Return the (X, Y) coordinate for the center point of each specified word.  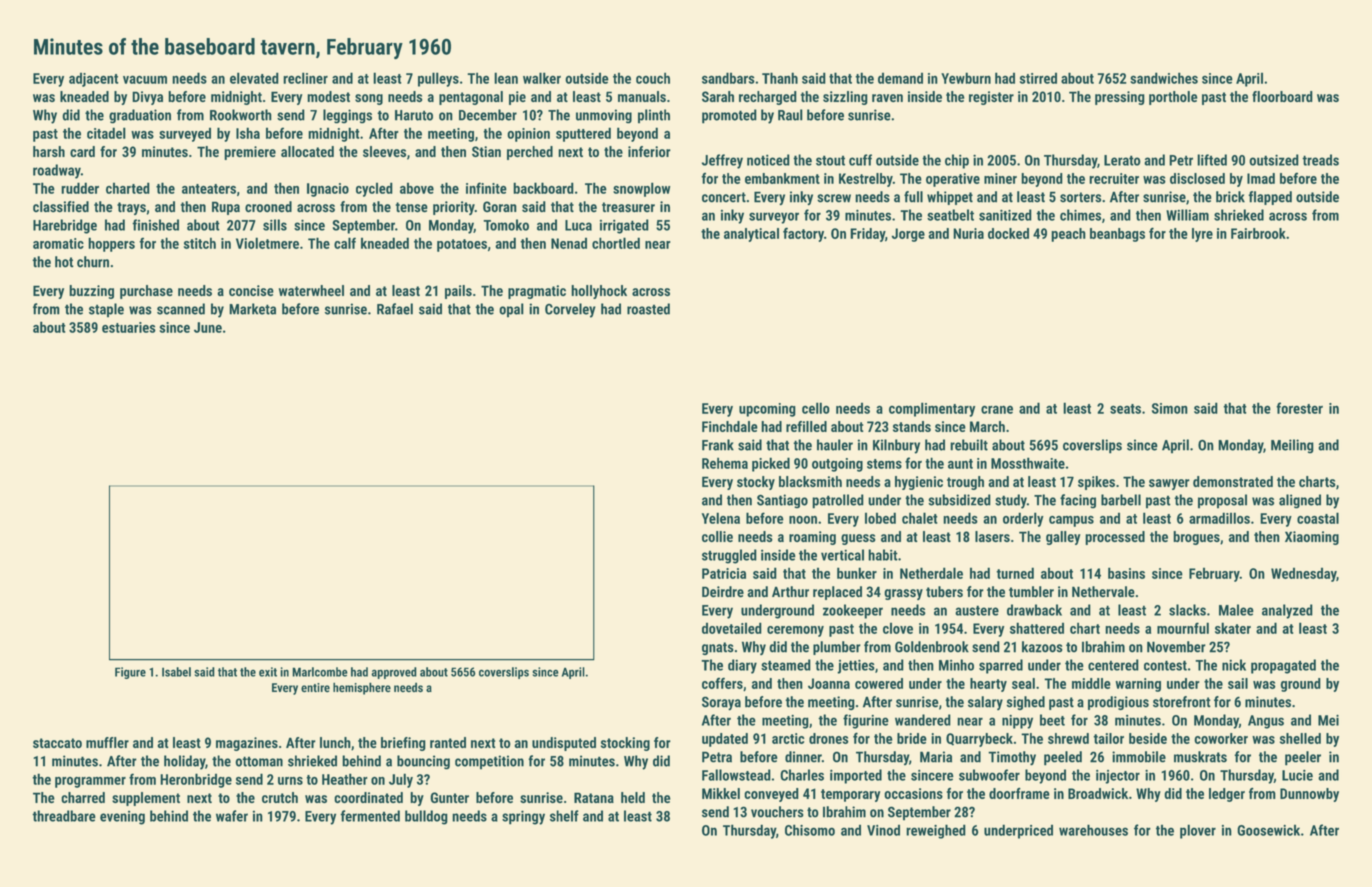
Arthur (790, 592)
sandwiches (1164, 78)
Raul (790, 115)
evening (122, 818)
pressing (1120, 98)
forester (1299, 408)
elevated (254, 78)
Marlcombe (320, 672)
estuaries (129, 327)
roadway (57, 171)
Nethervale (1103, 592)
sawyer (1169, 484)
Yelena (721, 518)
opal (511, 310)
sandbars (728, 78)
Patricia (724, 573)
